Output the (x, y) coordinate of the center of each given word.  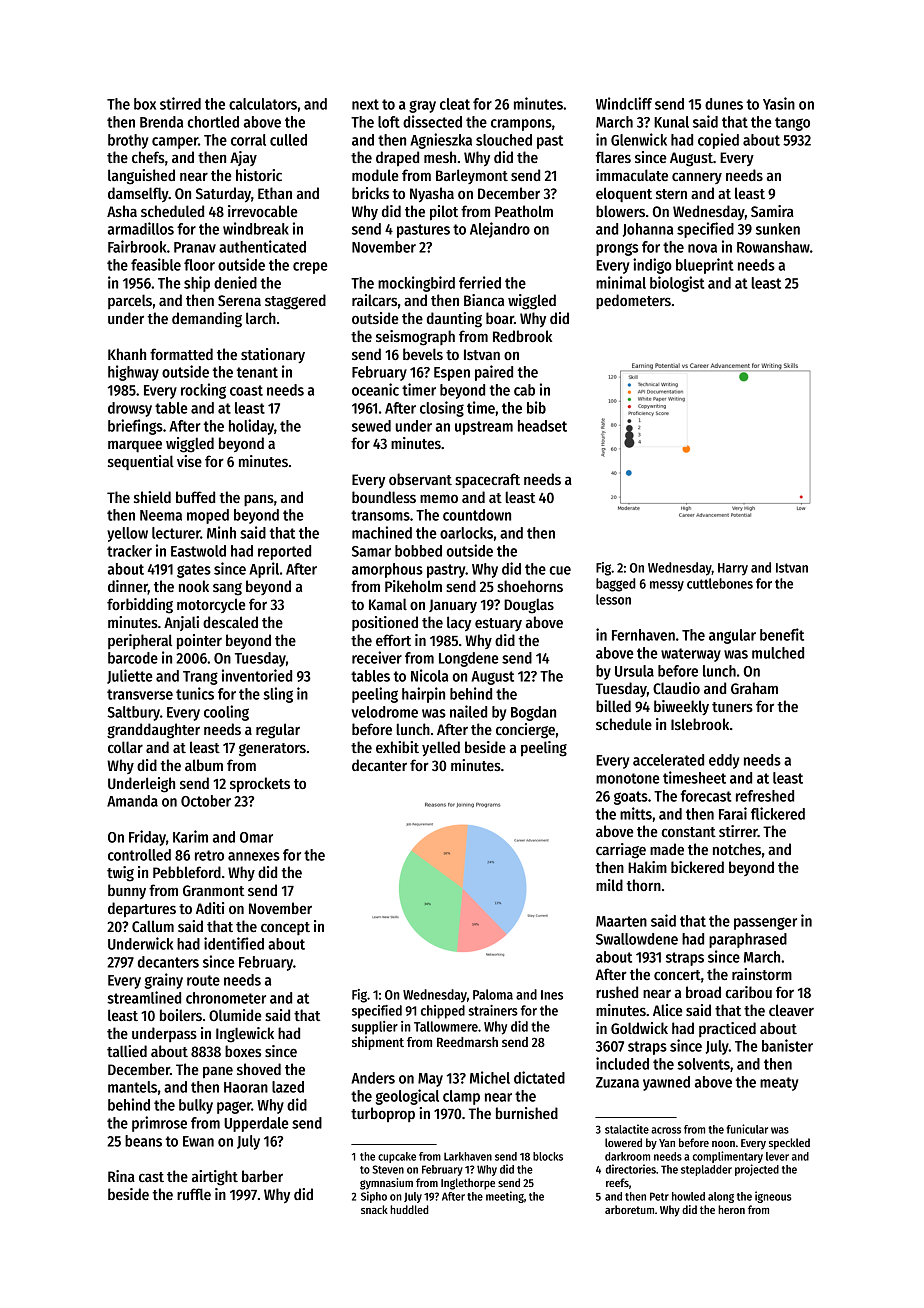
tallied (127, 1051)
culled (288, 140)
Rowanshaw (773, 247)
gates (194, 571)
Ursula (634, 671)
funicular (747, 1129)
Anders (373, 1078)
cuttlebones (720, 583)
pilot (444, 213)
